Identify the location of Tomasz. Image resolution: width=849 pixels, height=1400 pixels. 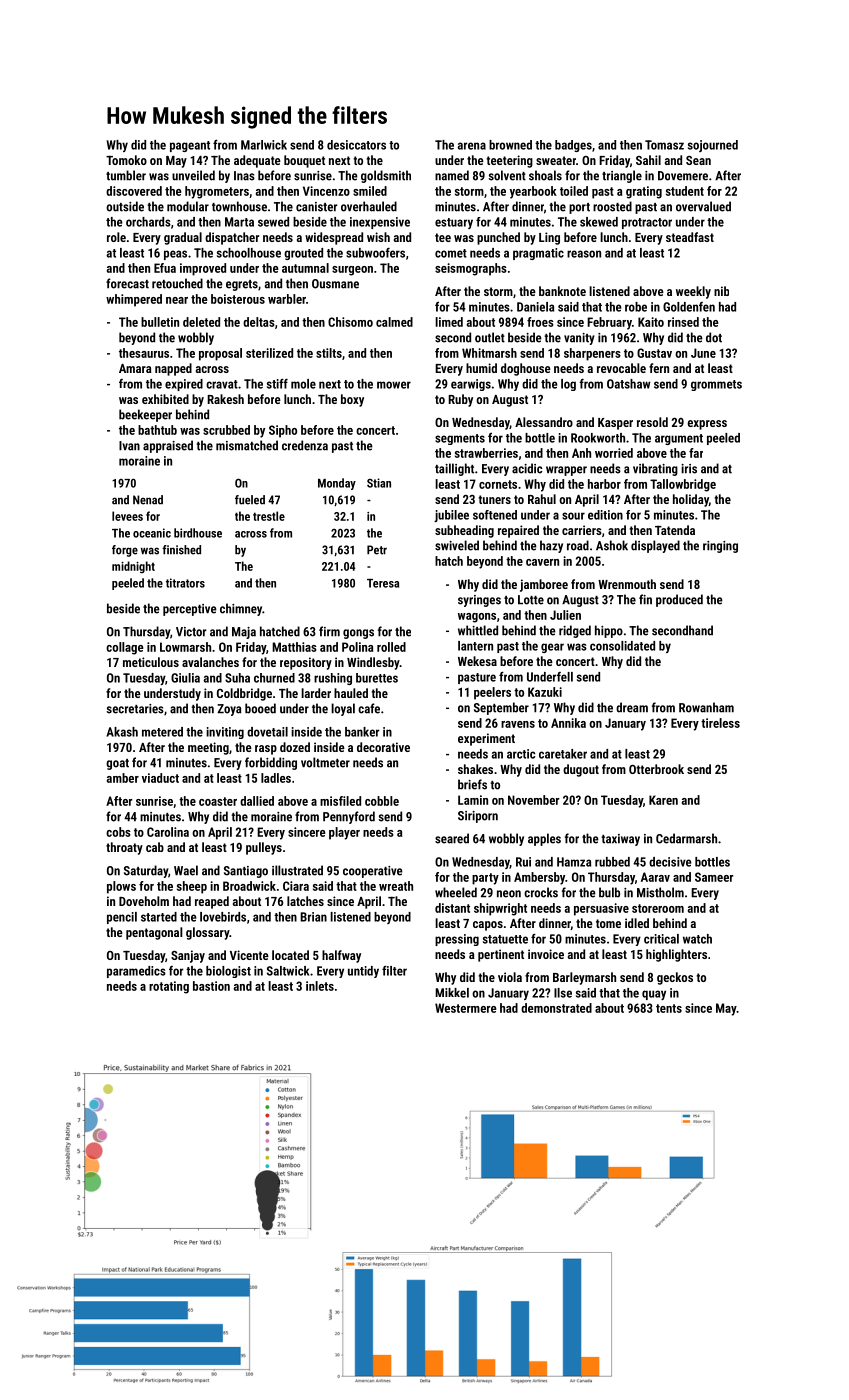
(664, 145).
